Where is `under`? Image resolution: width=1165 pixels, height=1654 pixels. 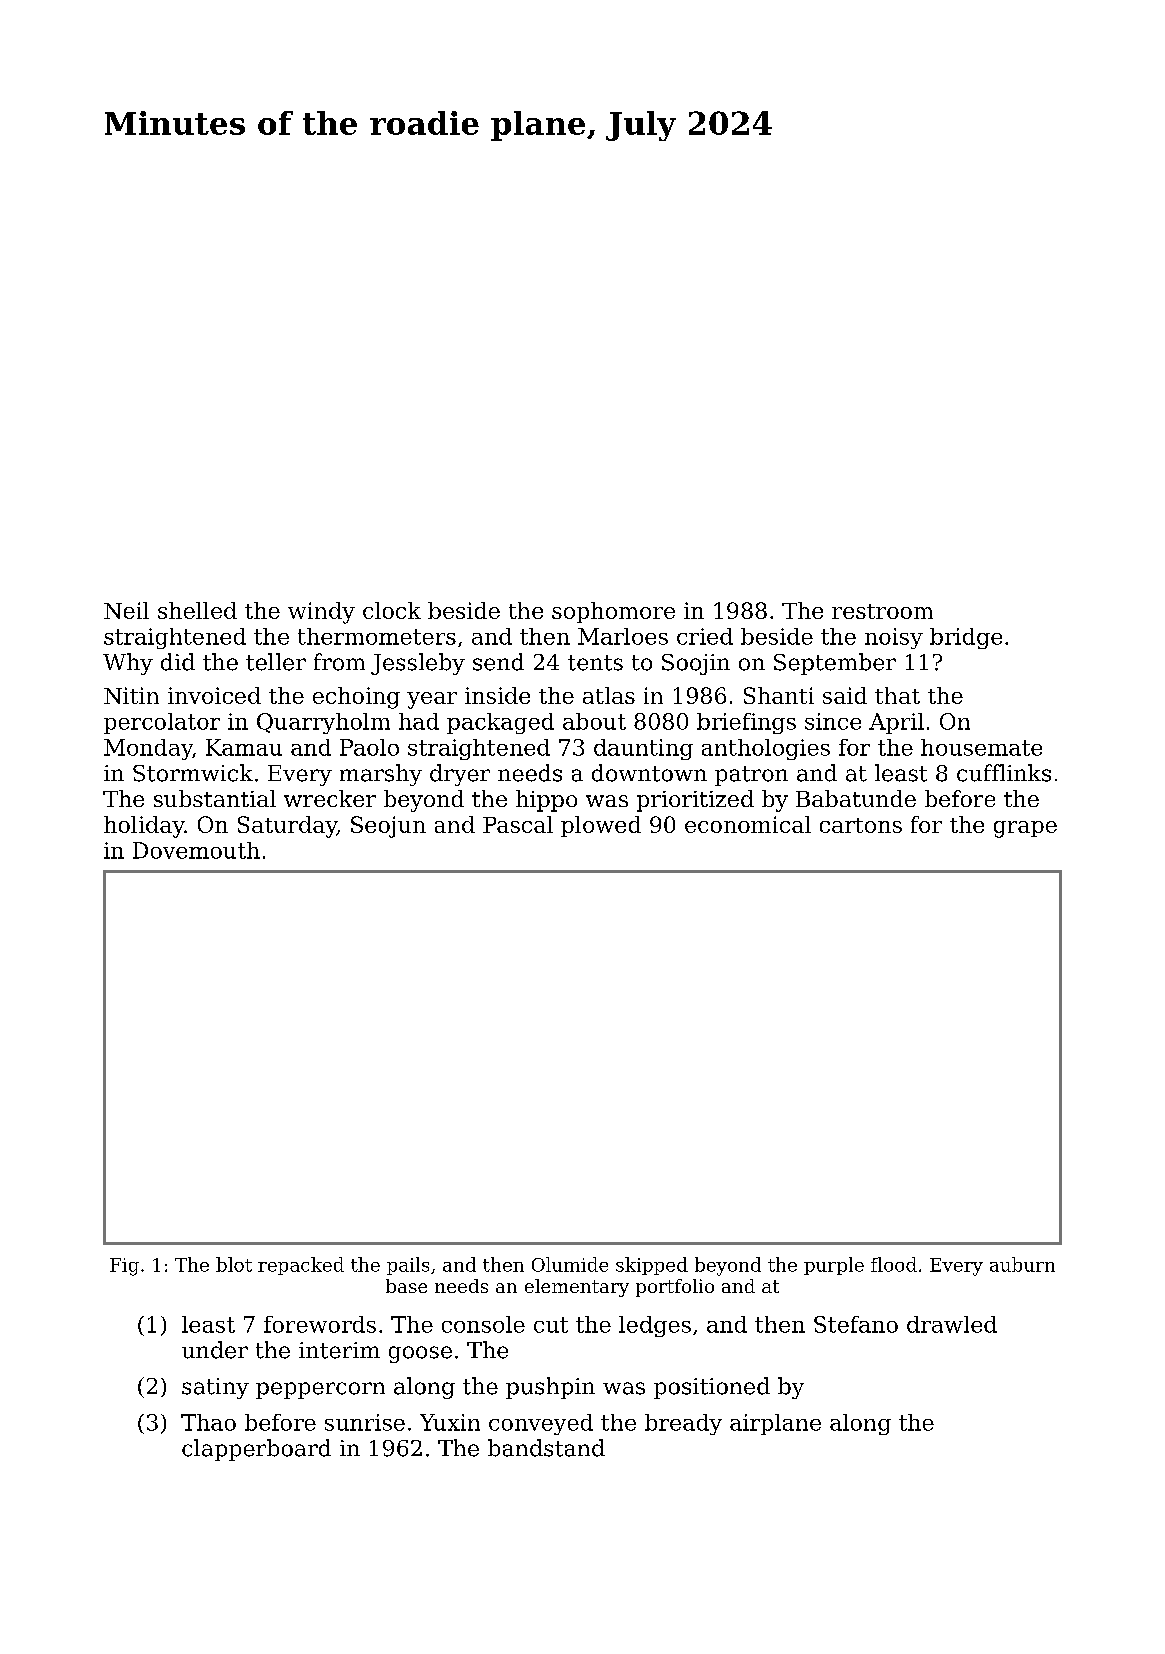
under is located at coordinates (215, 1350).
